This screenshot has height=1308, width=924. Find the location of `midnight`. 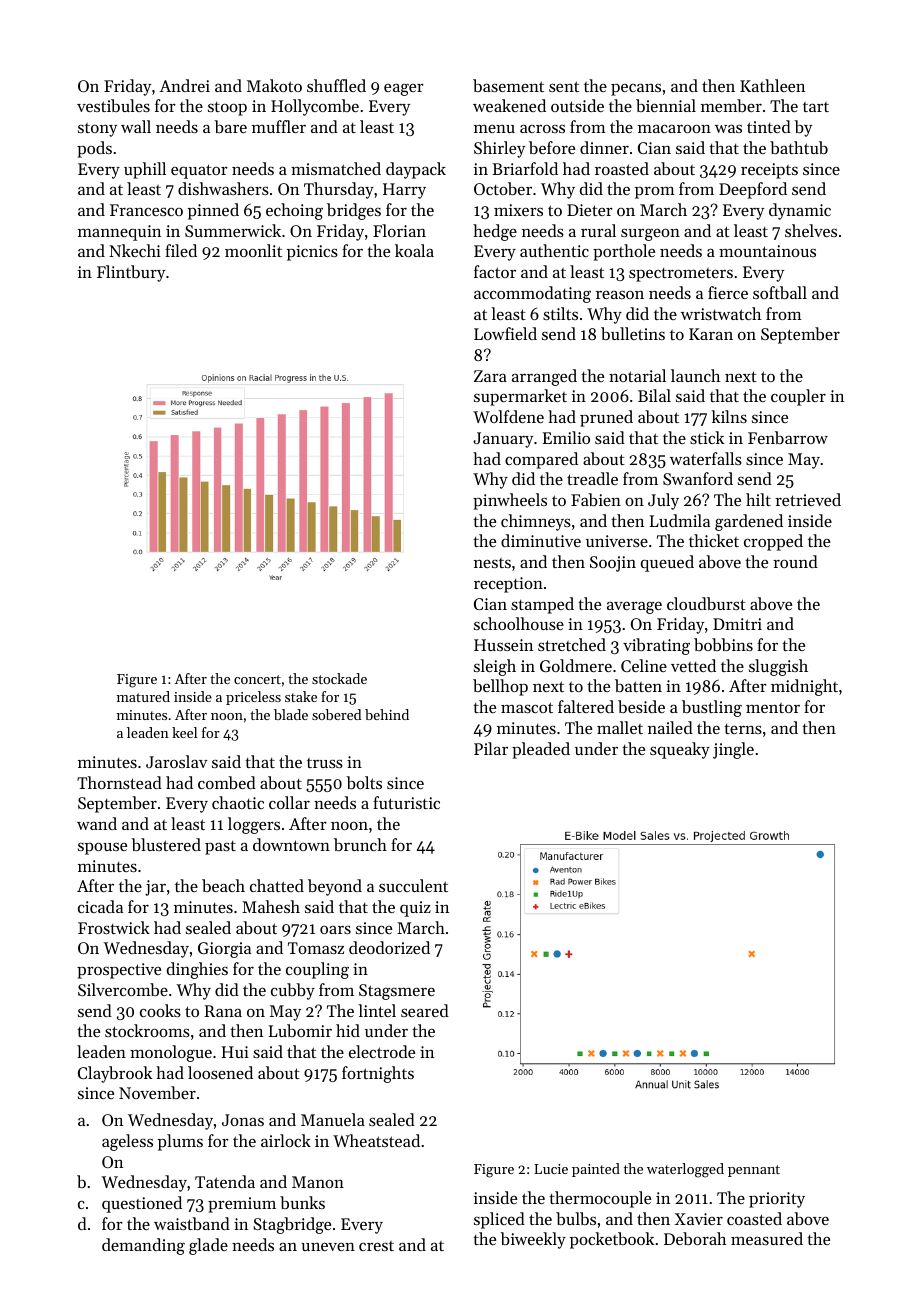

midnight is located at coordinates (804, 687).
